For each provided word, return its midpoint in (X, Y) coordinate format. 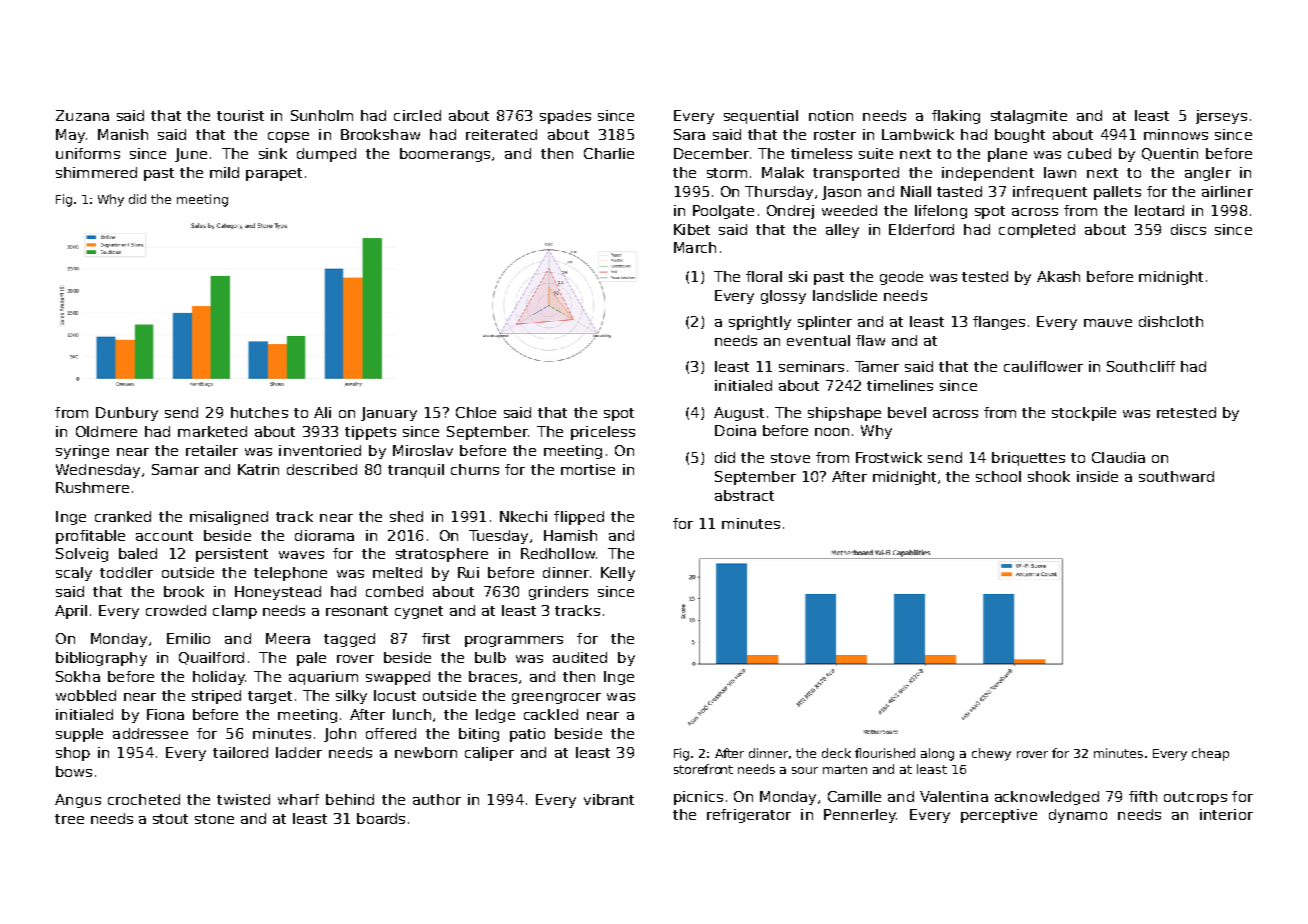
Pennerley (860, 816)
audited (580, 657)
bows (74, 771)
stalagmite (1029, 117)
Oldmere (106, 431)
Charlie (609, 153)
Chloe (476, 412)
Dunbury (127, 414)
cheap (1210, 754)
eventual (818, 340)
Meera (288, 638)
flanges (999, 323)
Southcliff (1141, 366)
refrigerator (749, 816)
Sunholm (322, 115)
